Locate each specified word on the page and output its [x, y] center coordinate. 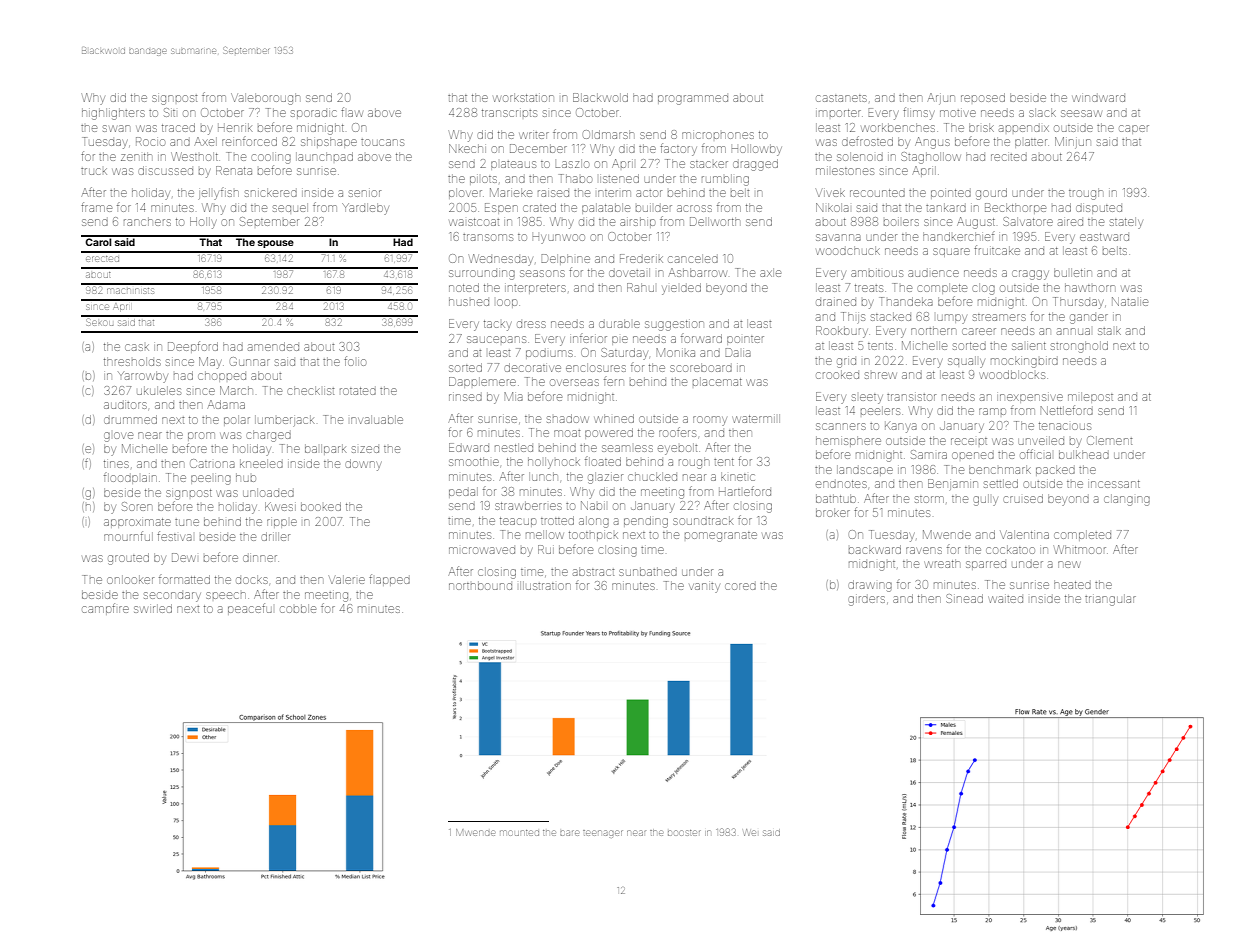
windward [1098, 98]
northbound [480, 585]
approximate [137, 523]
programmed [693, 100]
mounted [519, 833]
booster [684, 833]
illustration [545, 585]
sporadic [313, 114]
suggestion [674, 325]
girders [866, 601]
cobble [298, 608]
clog [983, 289]
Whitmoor [1080, 549]
